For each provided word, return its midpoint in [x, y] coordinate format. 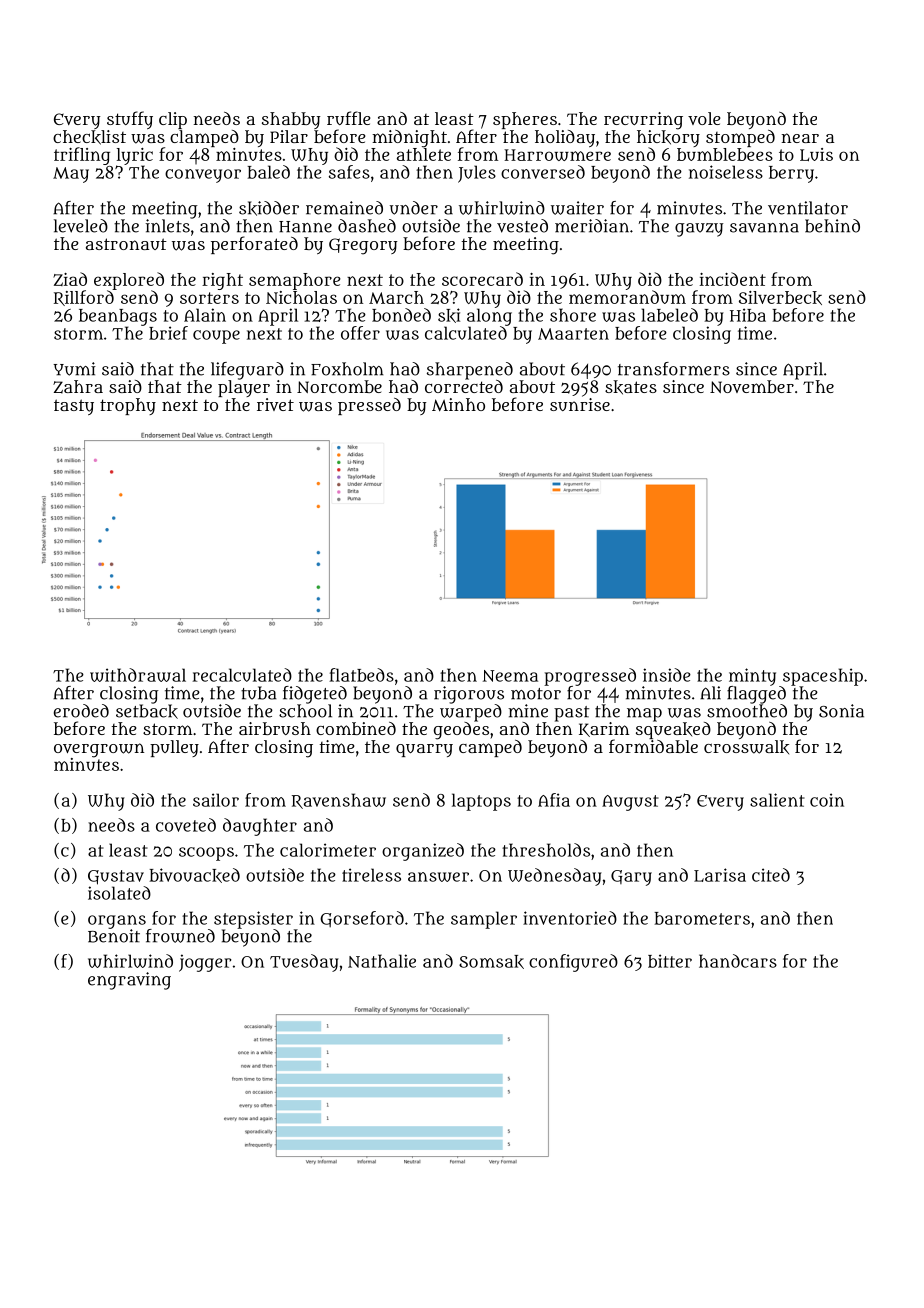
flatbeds [361, 675]
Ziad [70, 279]
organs [117, 922]
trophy [128, 406]
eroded [81, 711]
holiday [565, 138]
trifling [82, 156]
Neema [510, 676]
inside [667, 675]
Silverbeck [780, 298]
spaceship [823, 677]
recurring [643, 121]
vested [522, 226]
